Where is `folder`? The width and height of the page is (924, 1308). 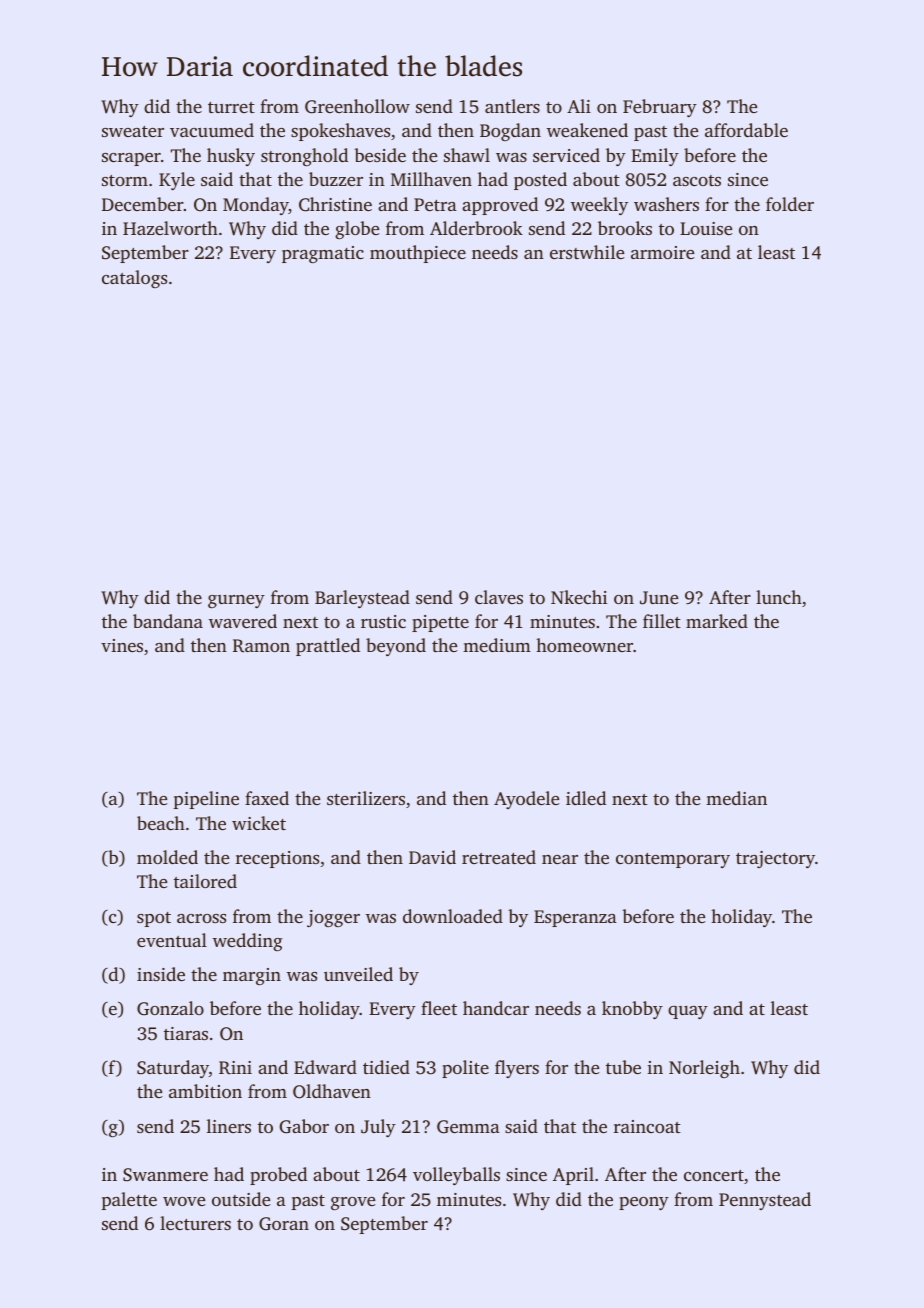 folder is located at coordinates (790, 204).
